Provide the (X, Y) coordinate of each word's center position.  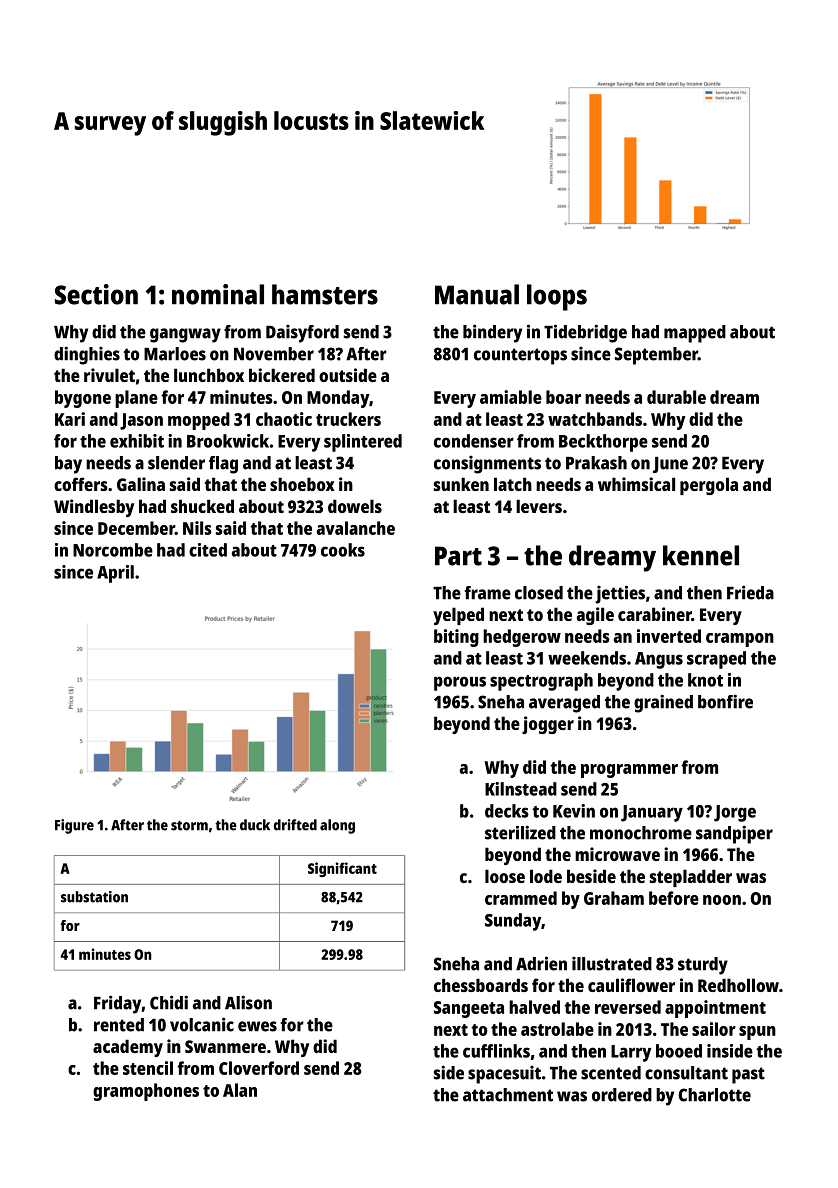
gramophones (146, 1092)
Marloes (175, 354)
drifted (295, 825)
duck (255, 825)
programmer (629, 771)
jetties (620, 594)
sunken (461, 484)
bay (68, 465)
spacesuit (504, 1075)
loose (505, 876)
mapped (695, 334)
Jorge (735, 813)
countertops (520, 356)
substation (94, 897)
